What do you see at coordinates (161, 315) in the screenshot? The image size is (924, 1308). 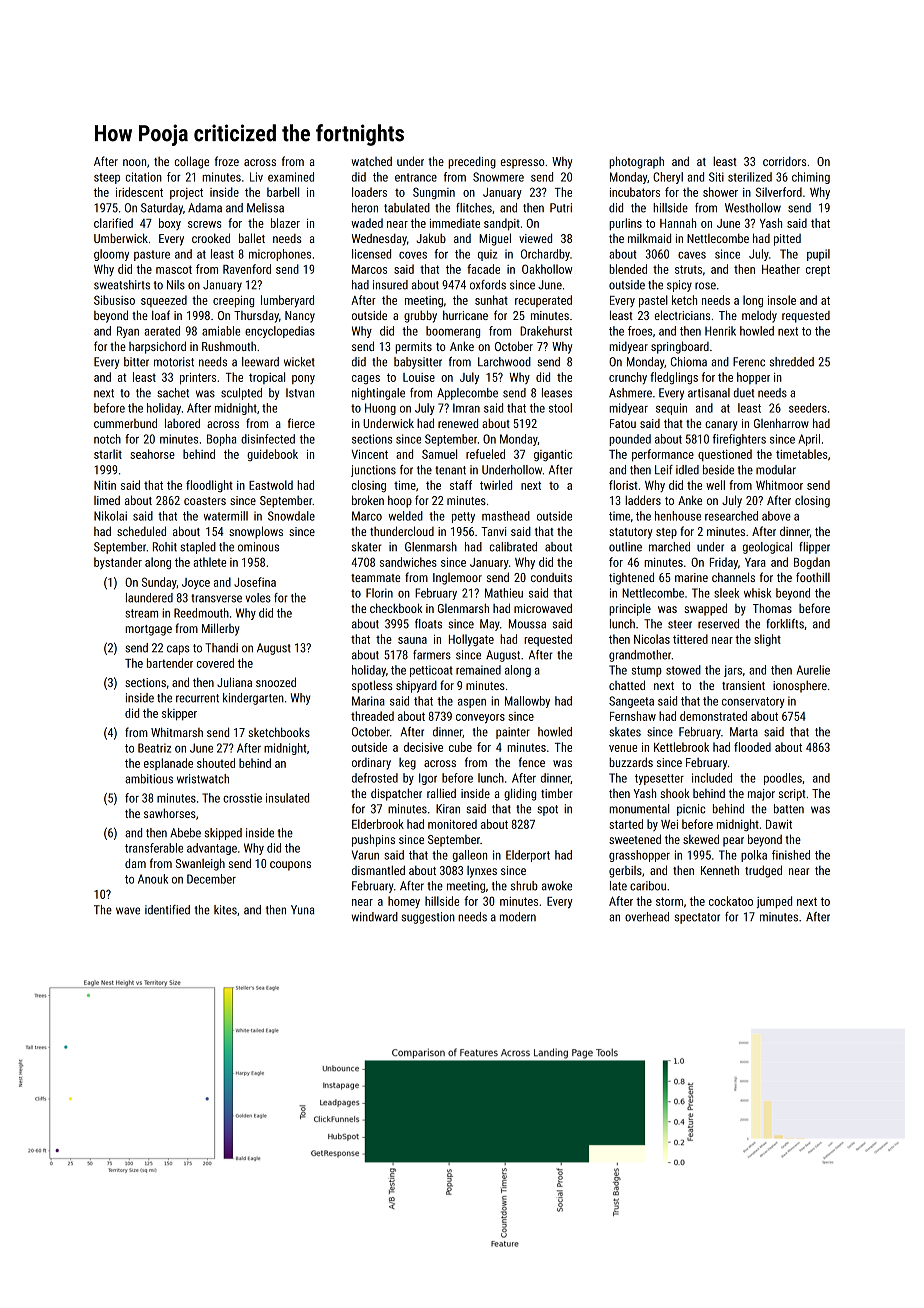 I see `loaf` at bounding box center [161, 315].
